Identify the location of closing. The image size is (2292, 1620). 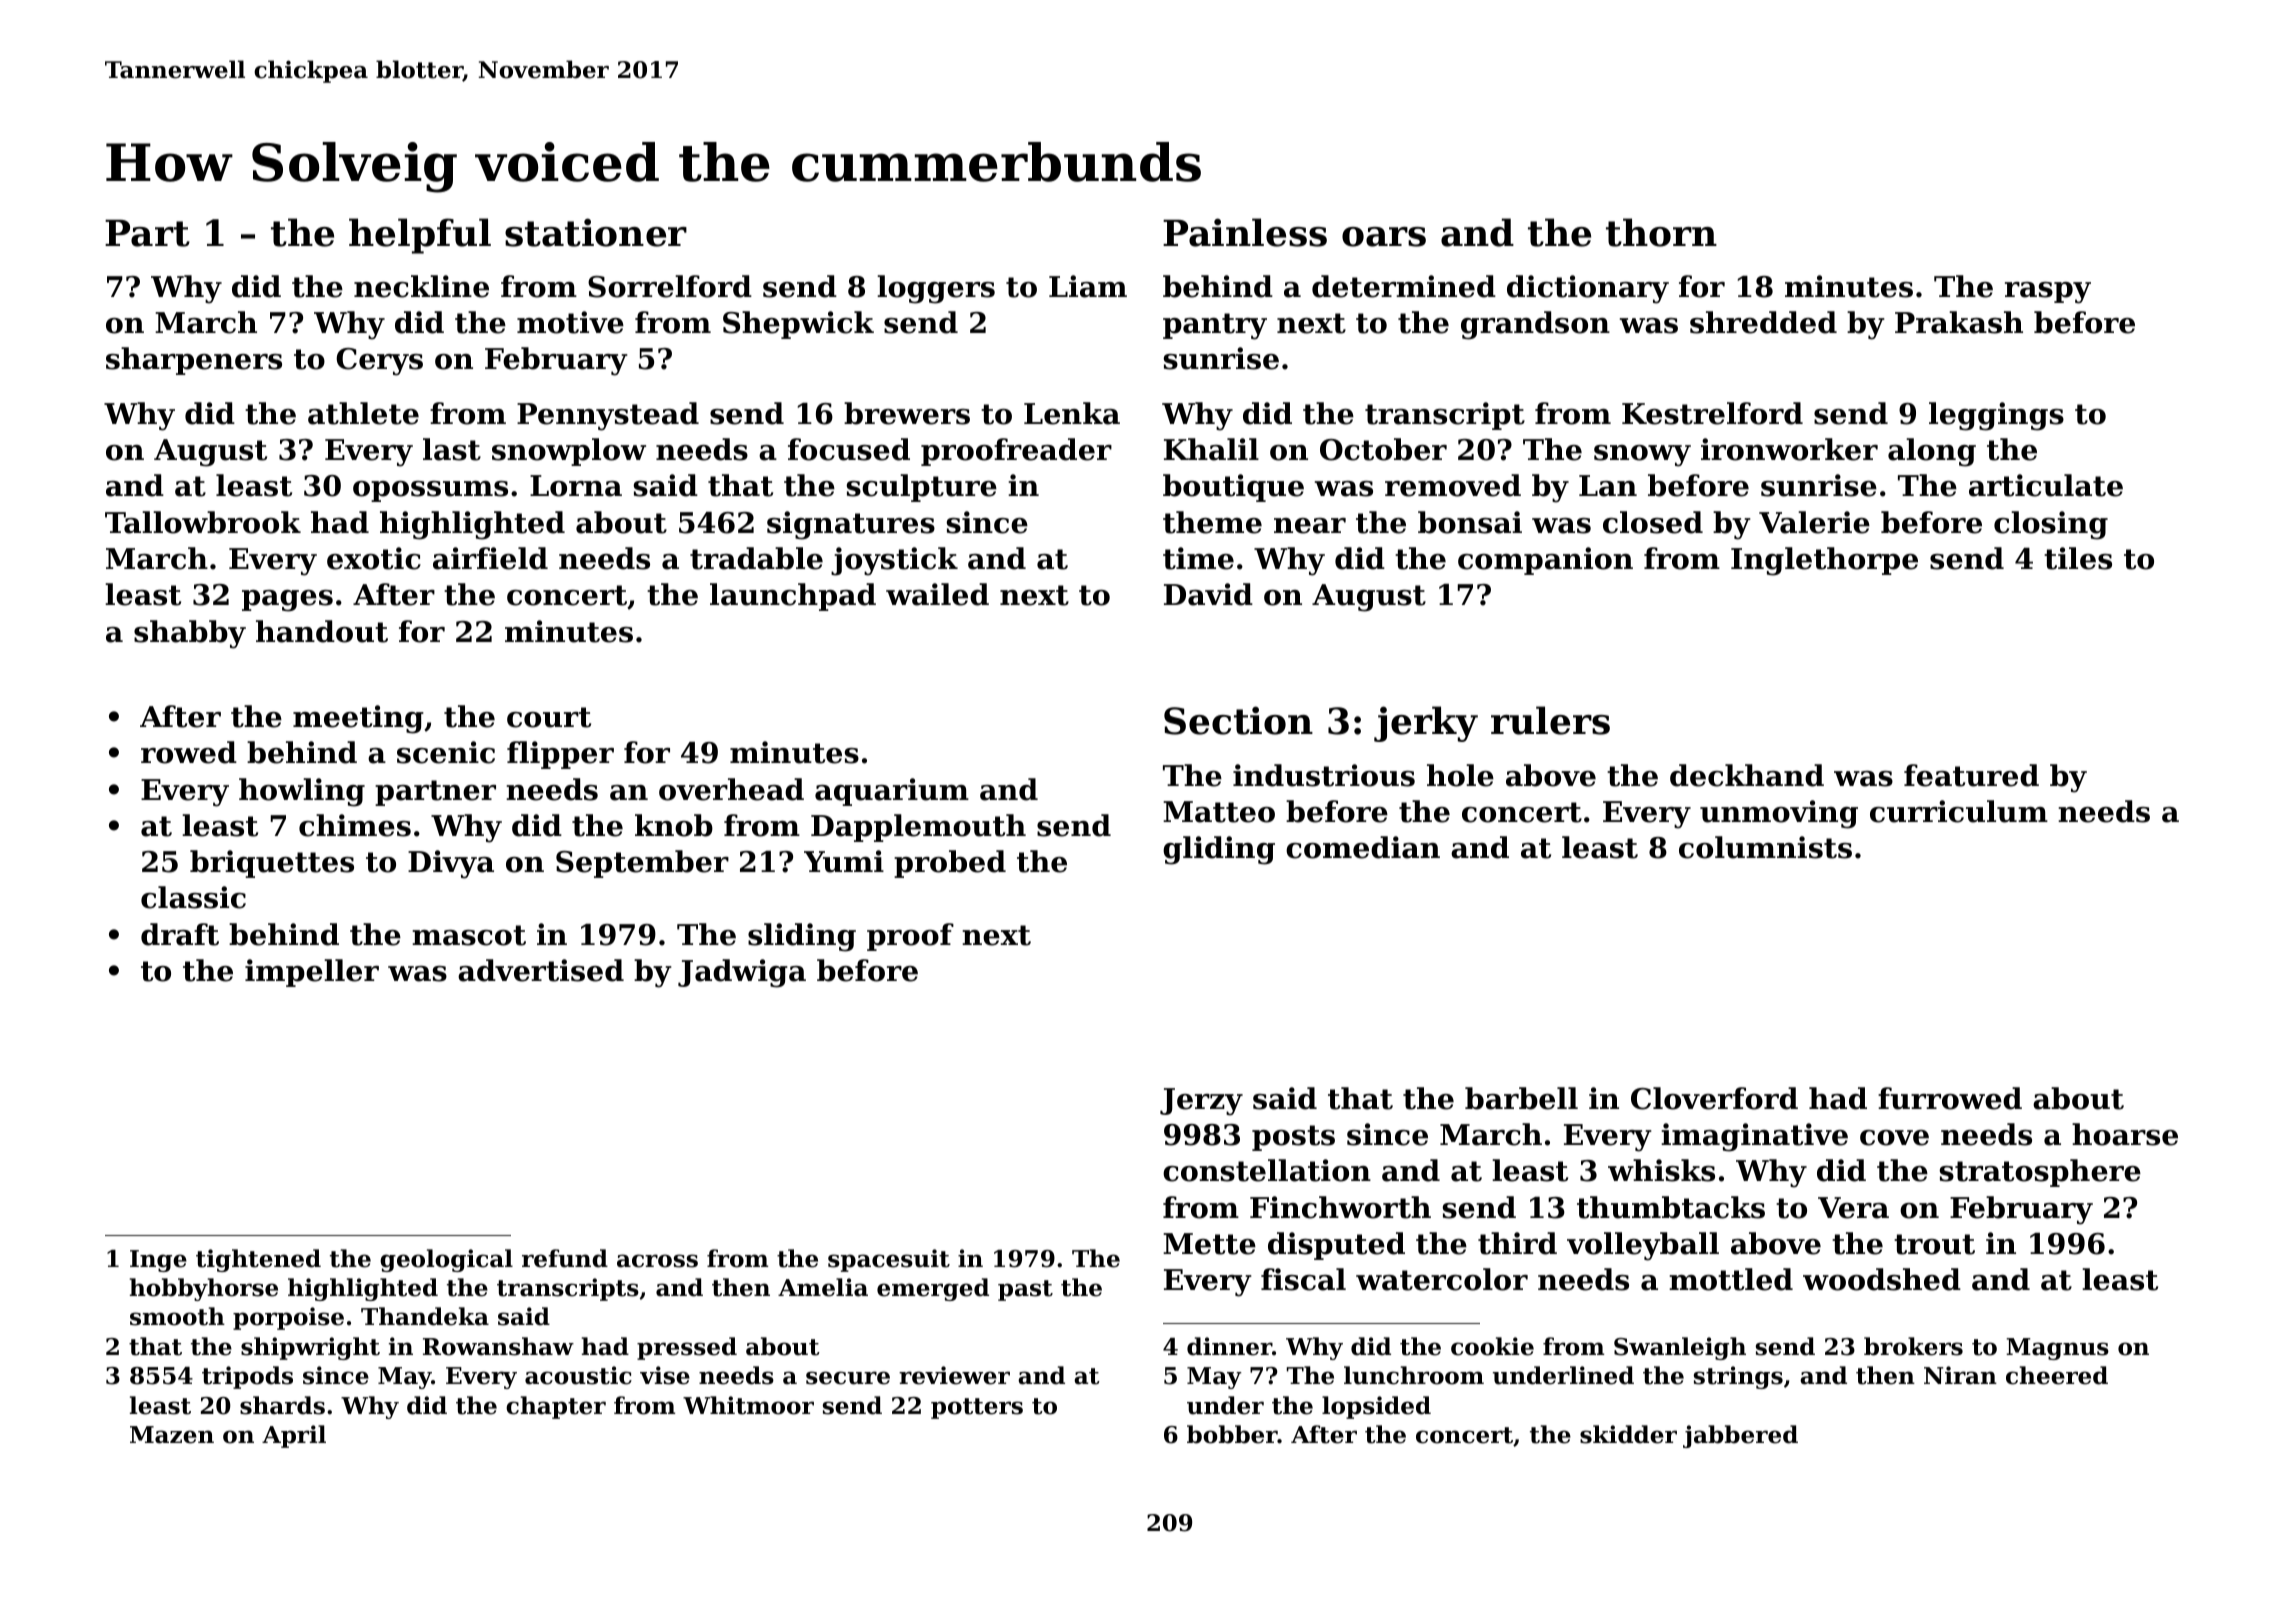
(2051, 525).
